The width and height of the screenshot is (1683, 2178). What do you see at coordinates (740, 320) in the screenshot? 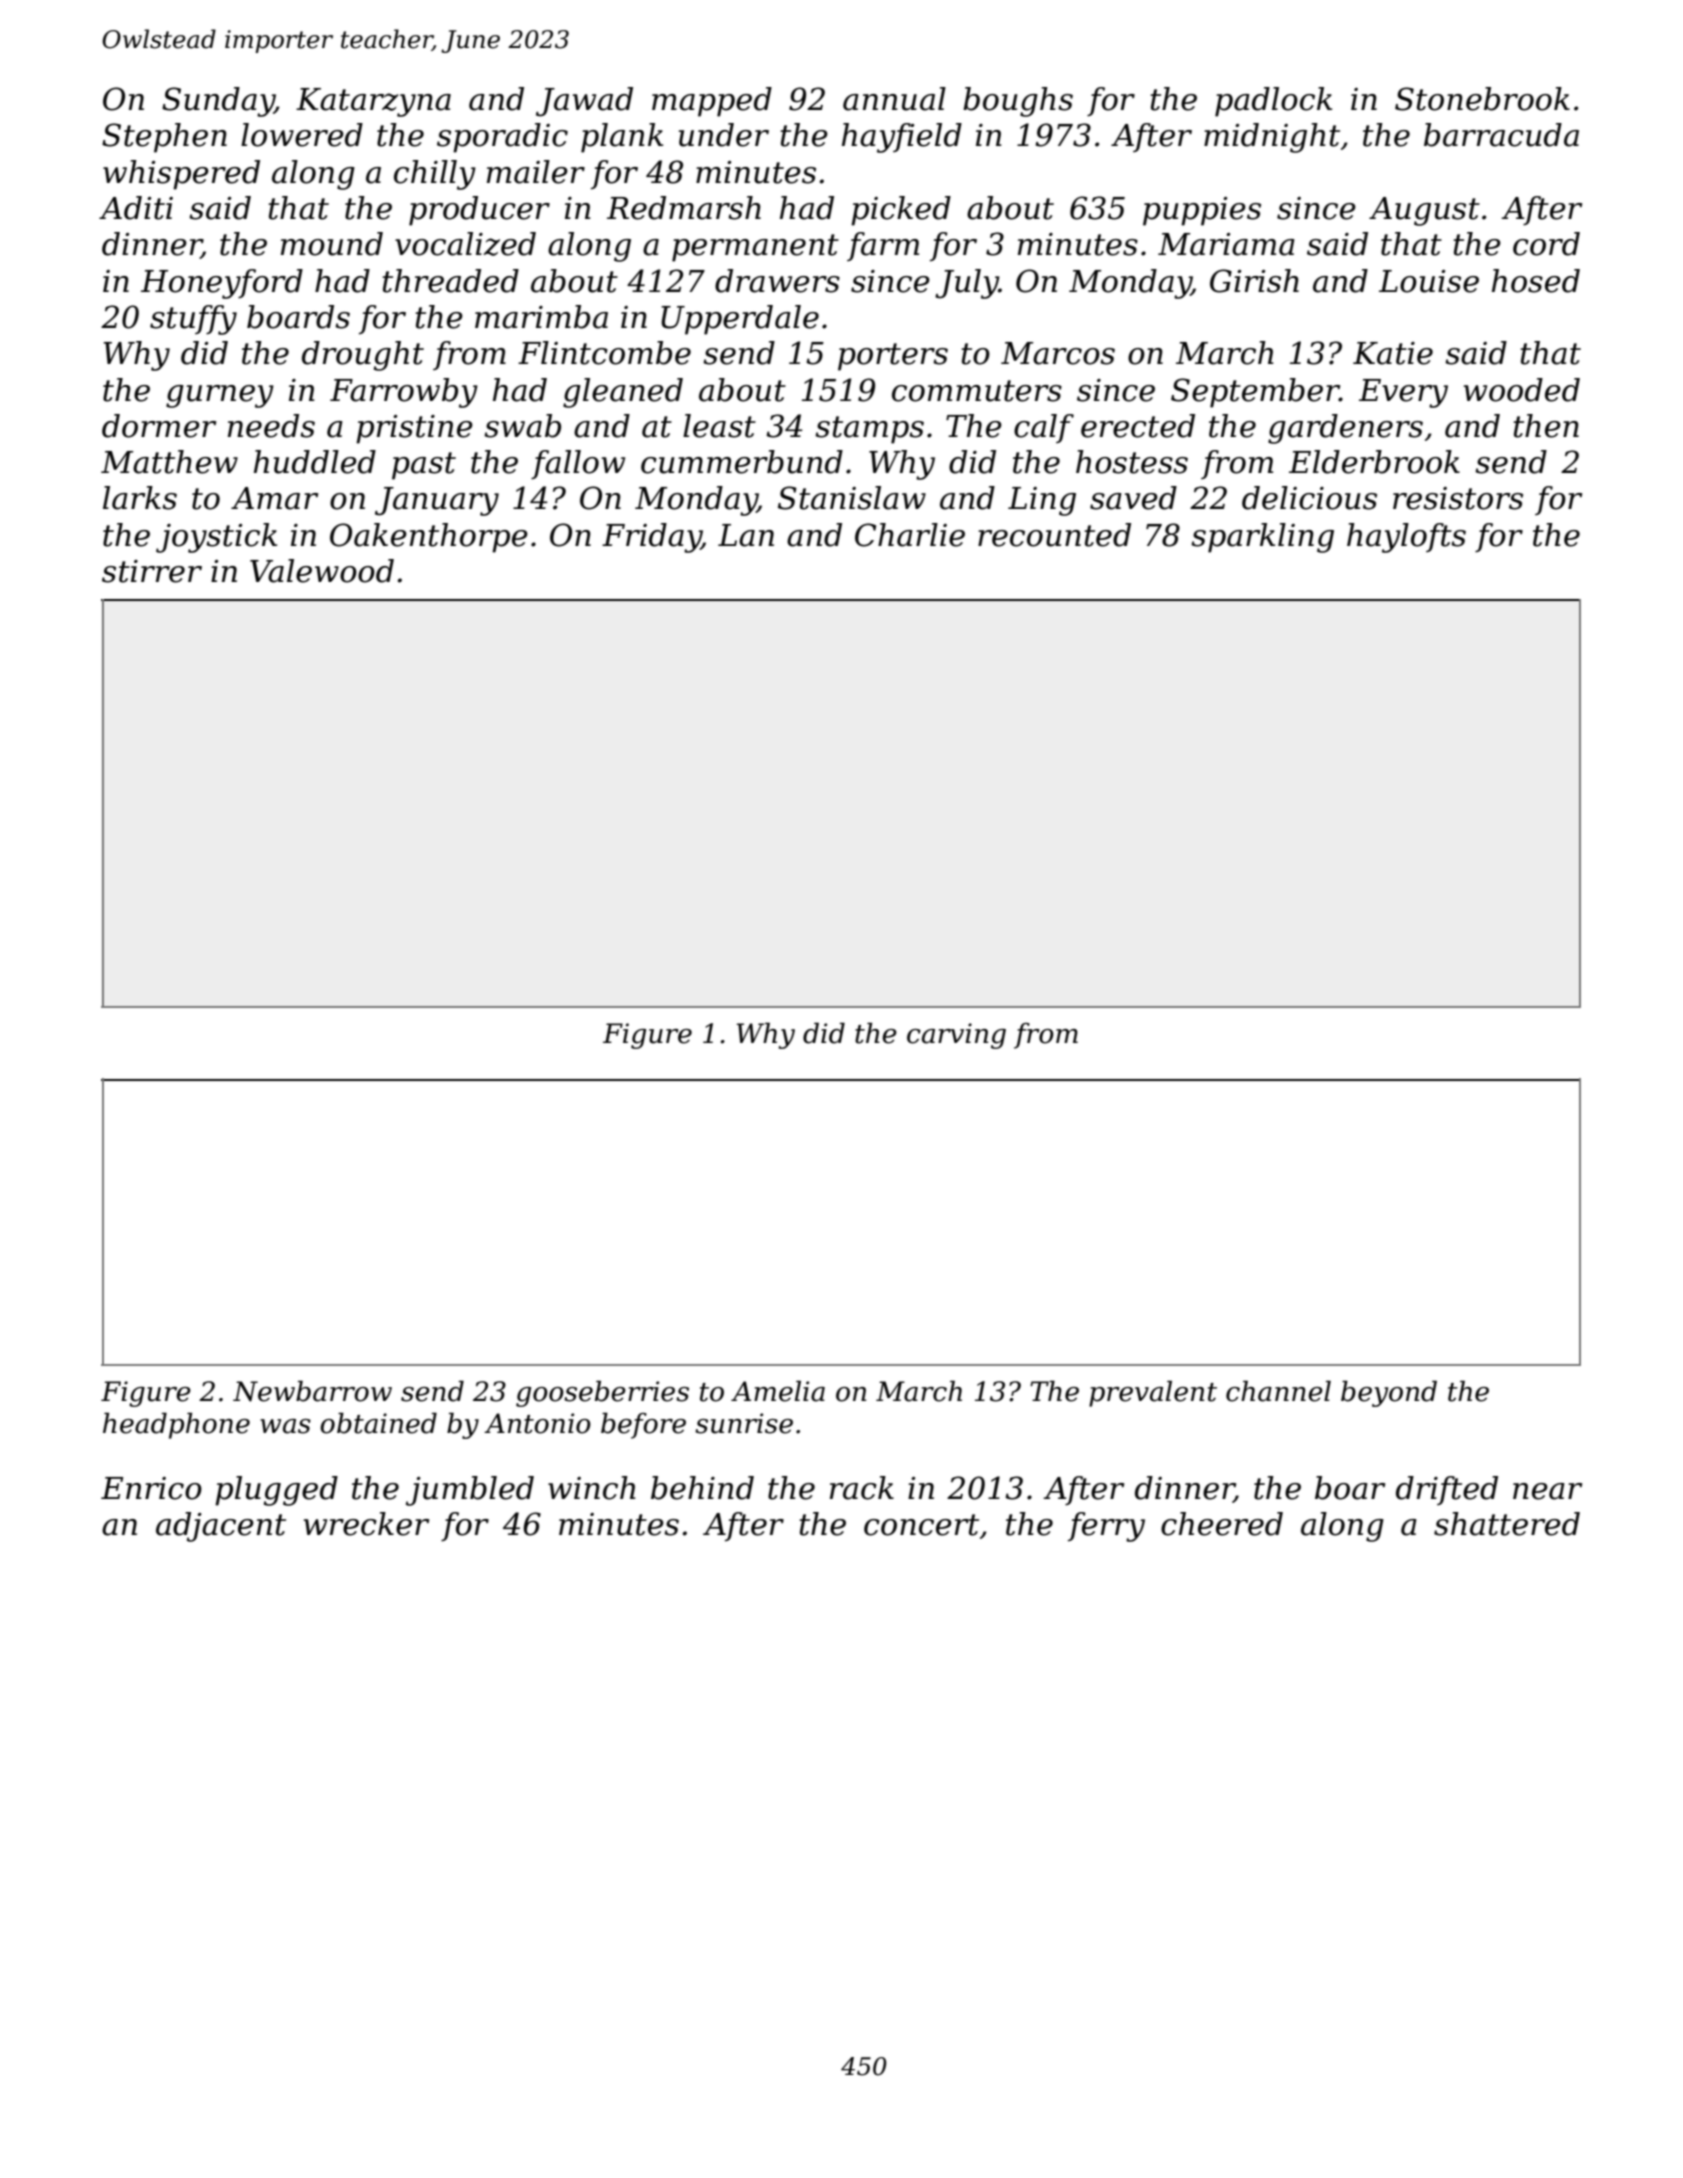
I see `Upperdale` at bounding box center [740, 320].
